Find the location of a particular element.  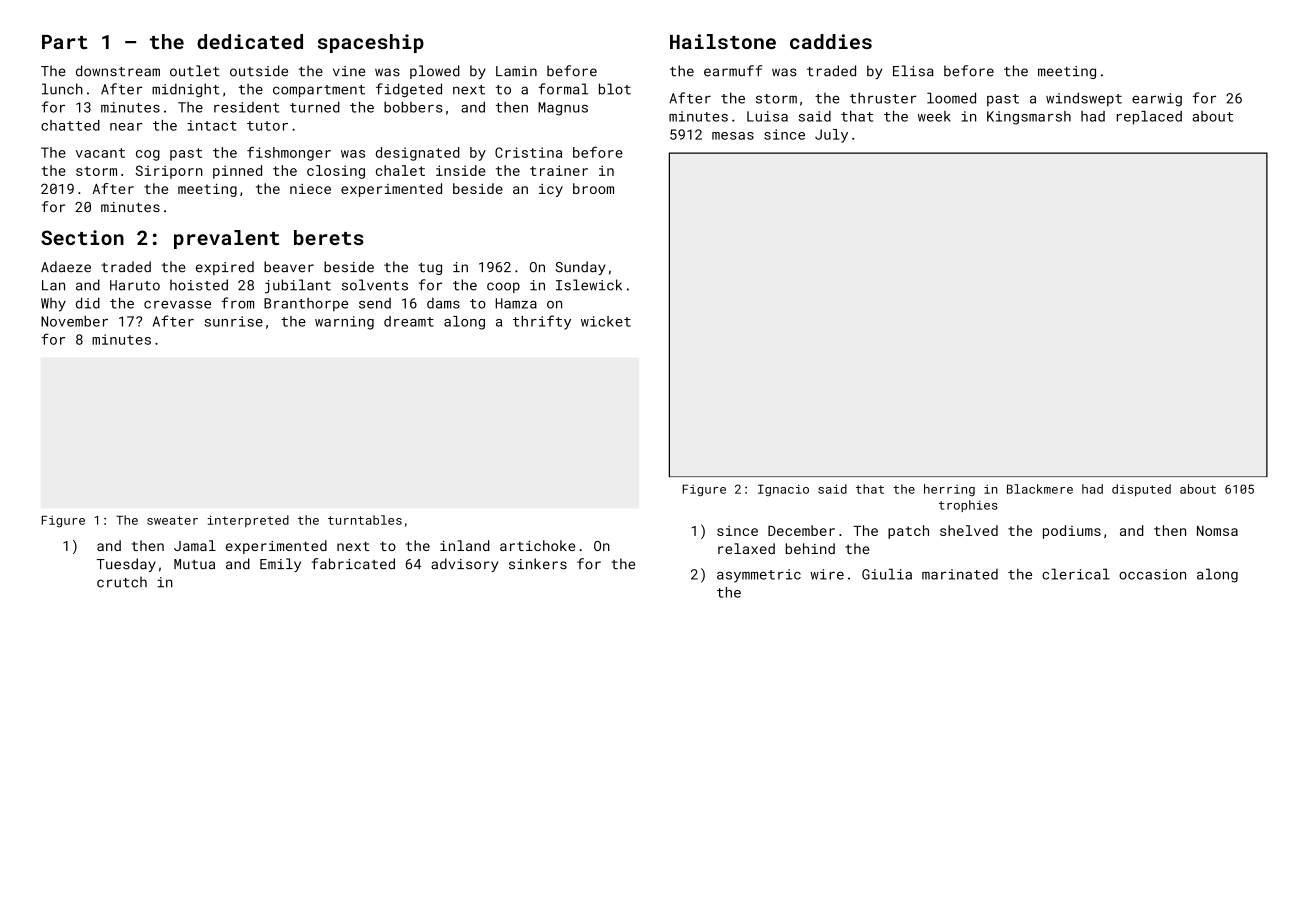

Section is located at coordinates (82, 237).
